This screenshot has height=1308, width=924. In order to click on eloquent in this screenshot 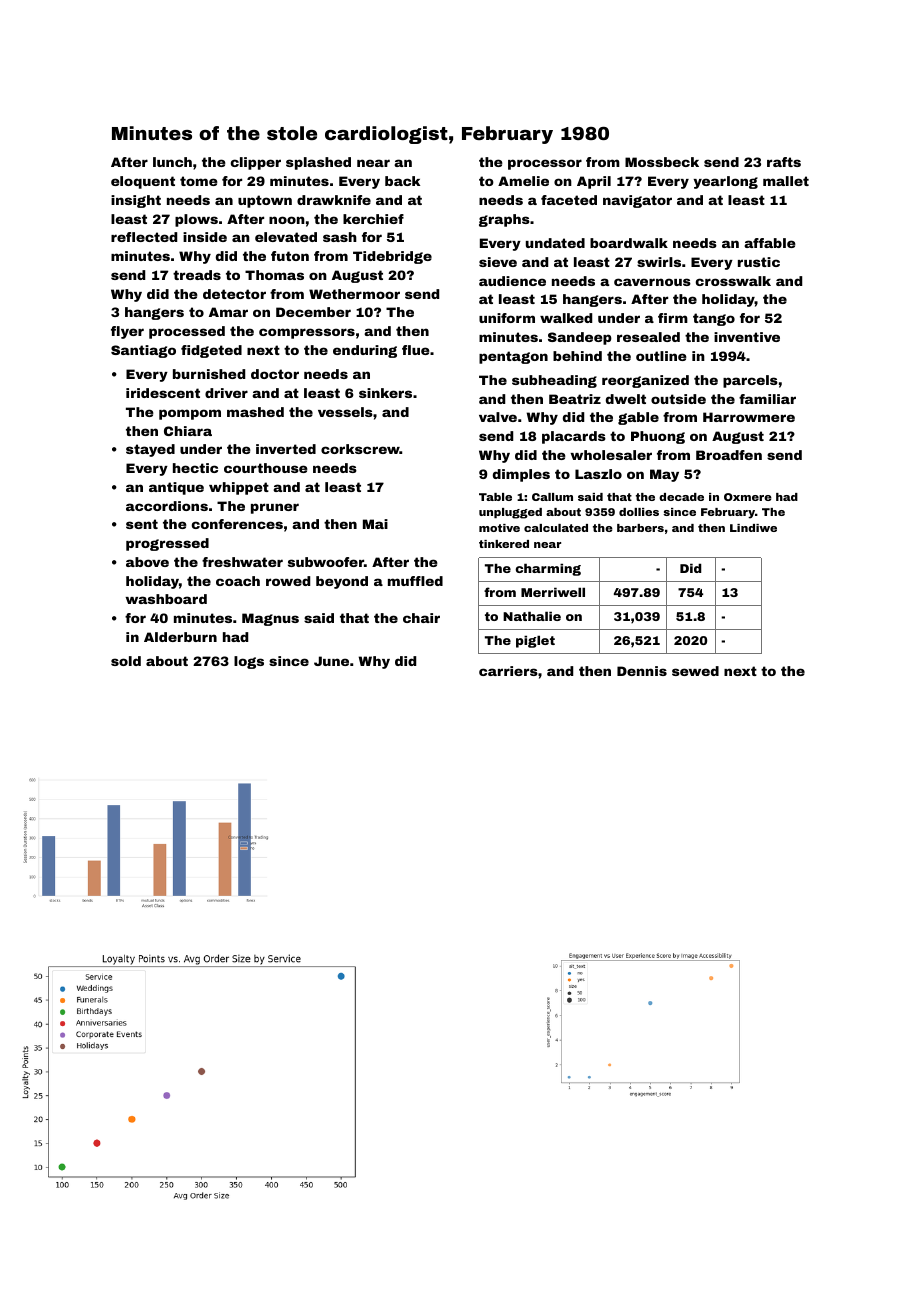, I will do `click(143, 182)`.
